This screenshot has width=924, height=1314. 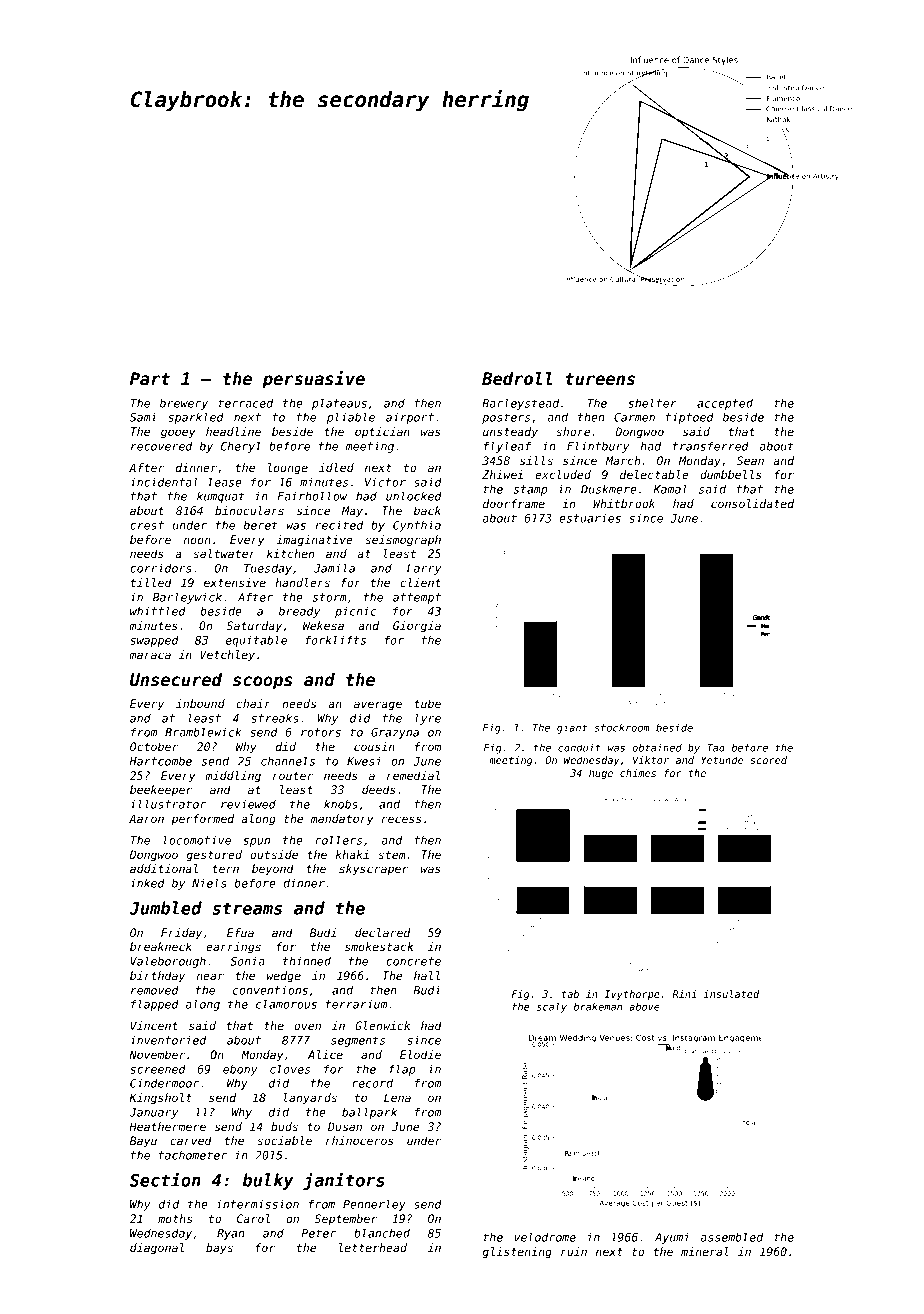 I want to click on persuasive, so click(x=313, y=380).
